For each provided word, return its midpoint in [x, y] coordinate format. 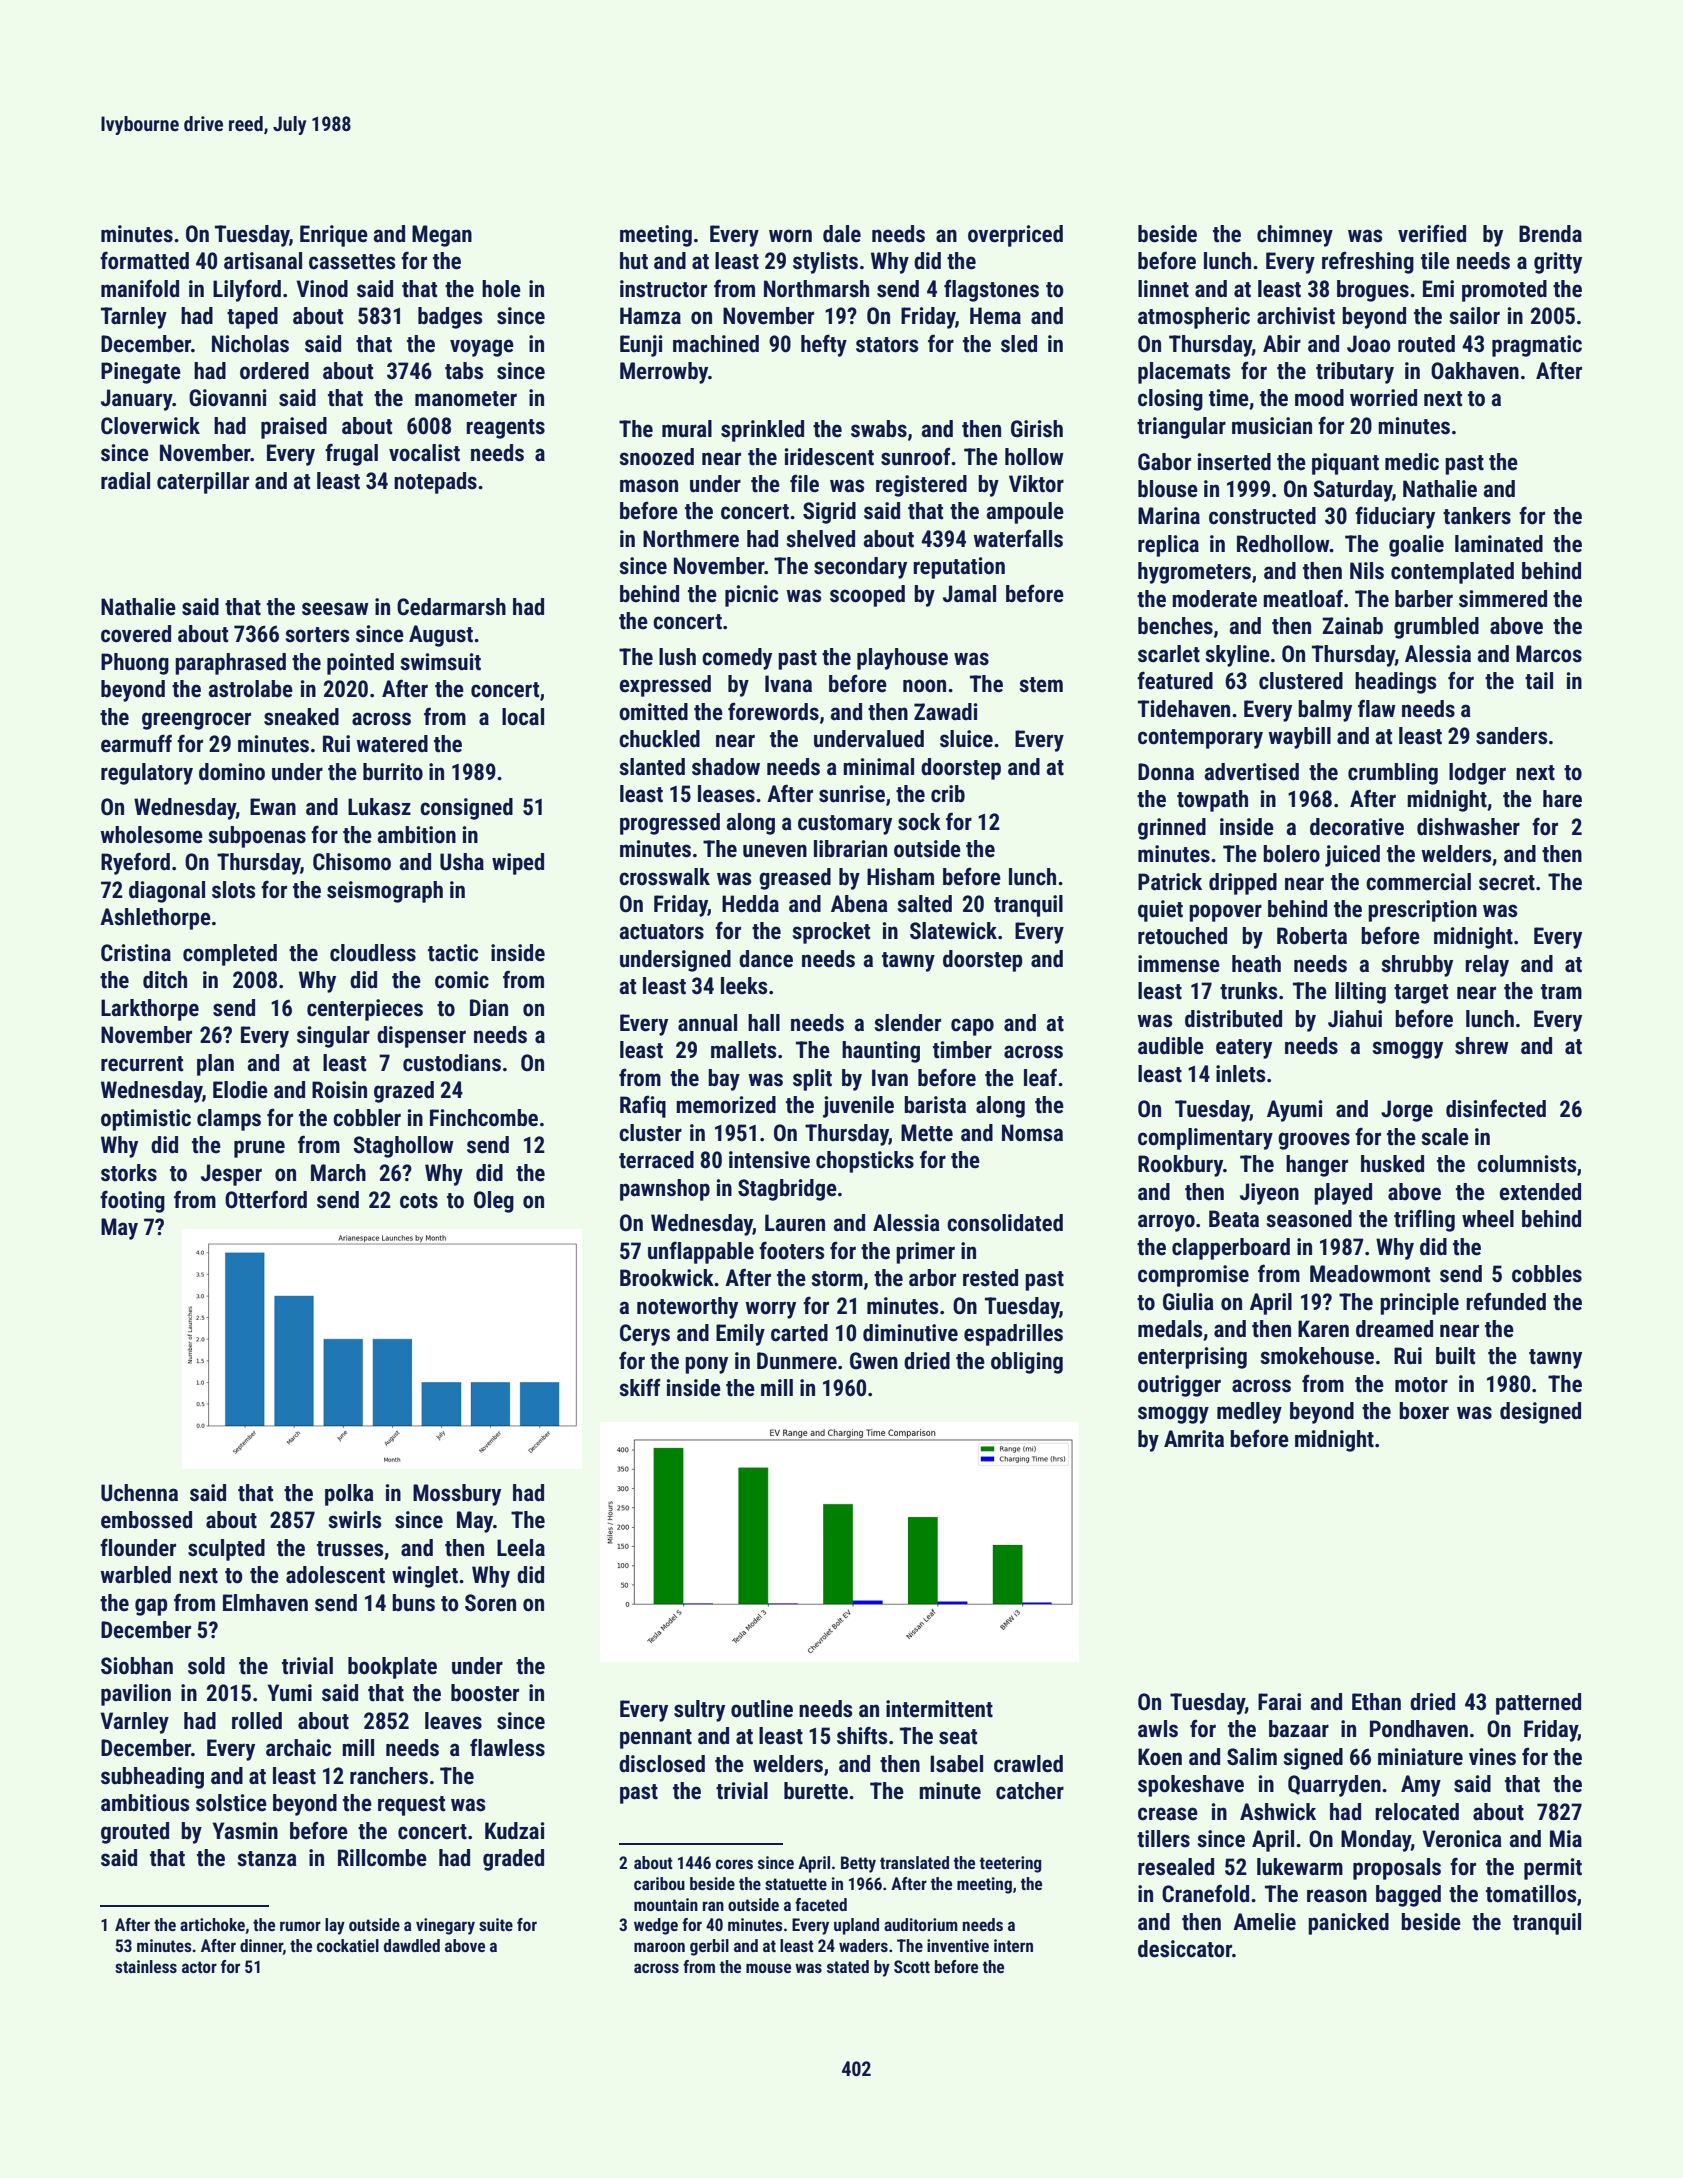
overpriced [1015, 236]
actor [199, 1967]
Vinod [322, 288]
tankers [1477, 516]
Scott [912, 1966]
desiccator [1185, 1949]
